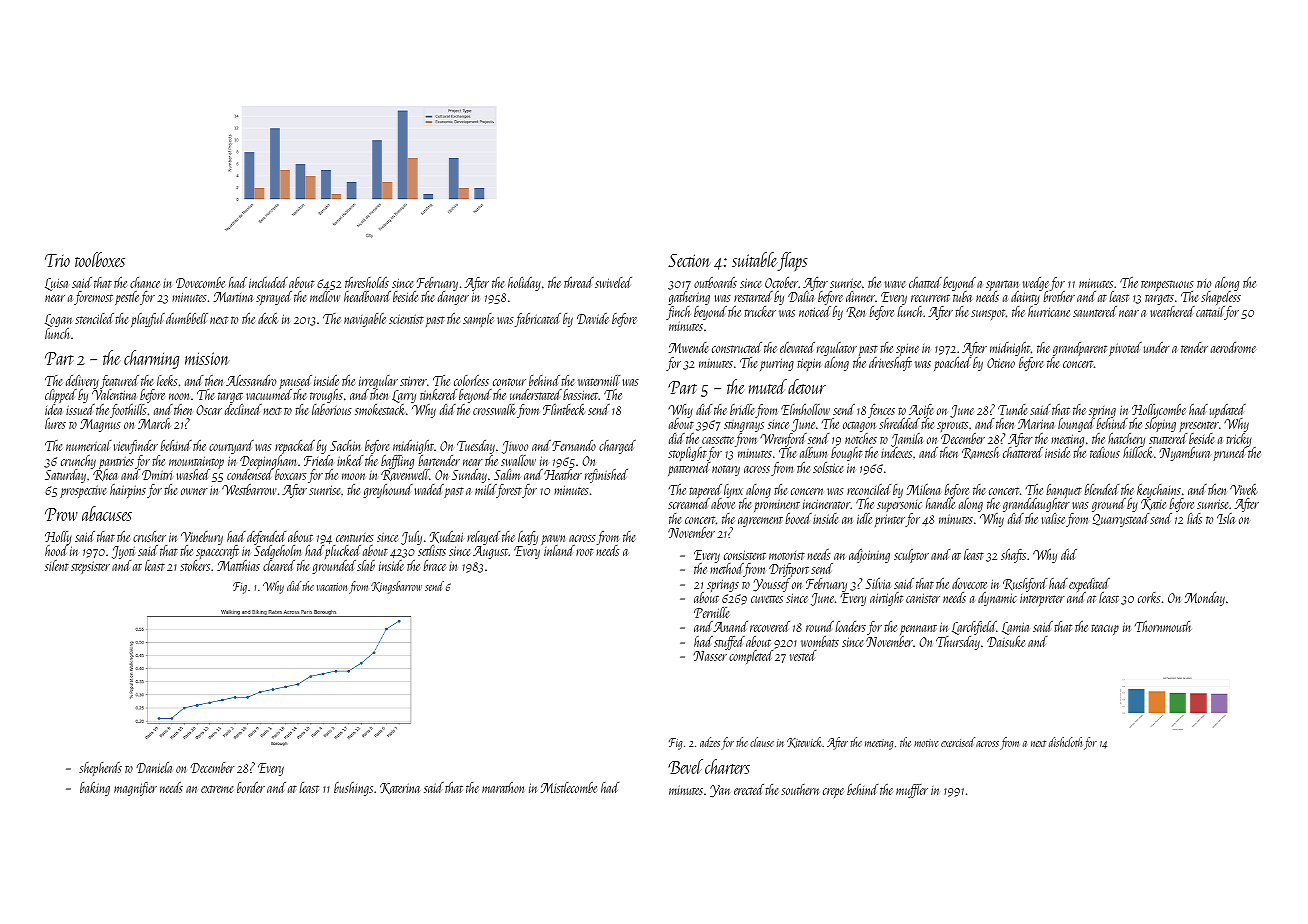 The image size is (1308, 924). Describe the element at coordinates (689, 260) in the image. I see `Section` at that location.
